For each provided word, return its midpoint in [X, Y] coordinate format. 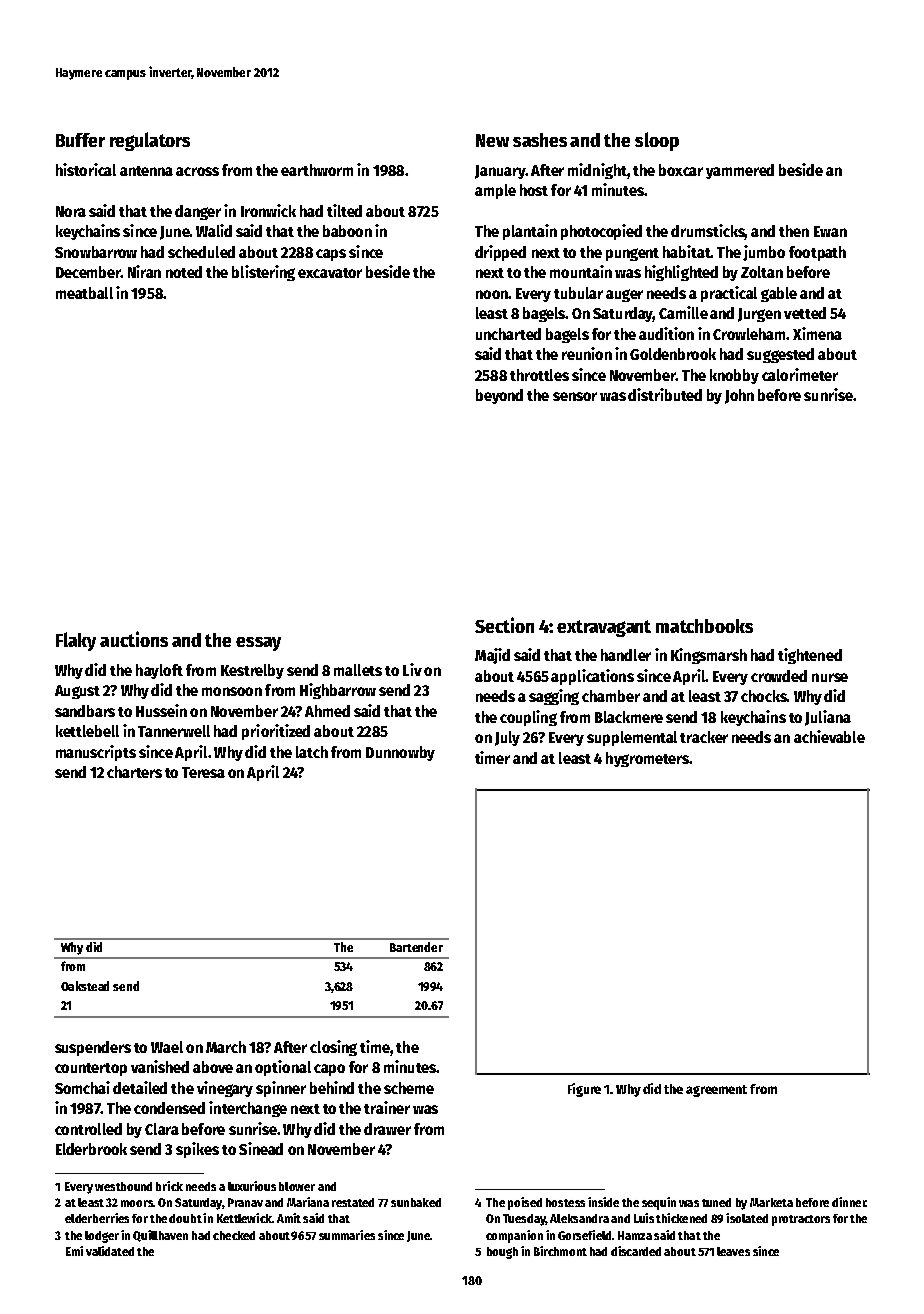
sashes [540, 140]
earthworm [317, 170]
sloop [657, 141]
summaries [347, 1235]
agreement [716, 1091]
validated [110, 1251]
